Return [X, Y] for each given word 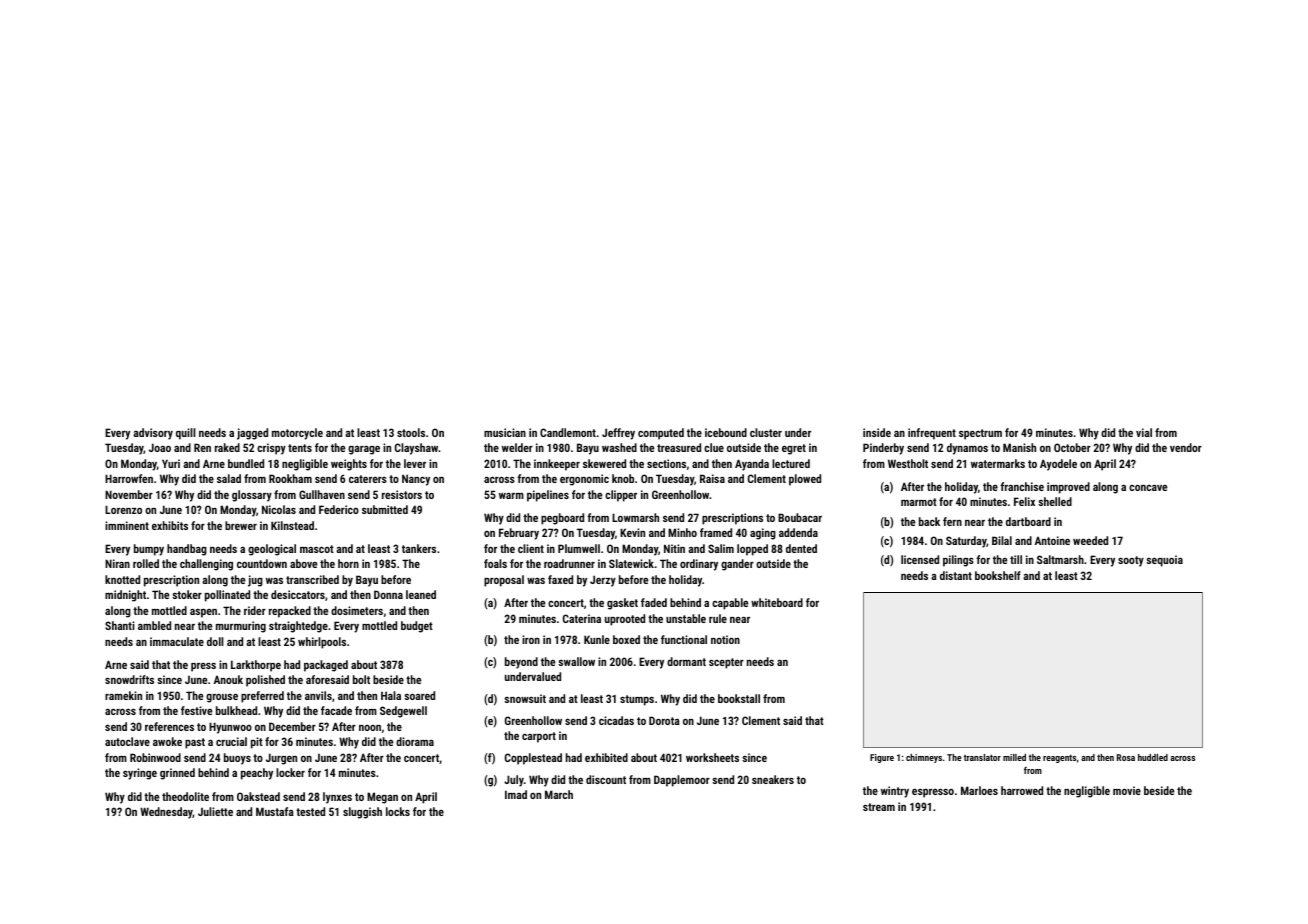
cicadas [616, 720]
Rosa [1126, 757]
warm [511, 496]
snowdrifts [129, 679]
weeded [1090, 540]
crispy [271, 449]
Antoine [1052, 540]
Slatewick [631, 563]
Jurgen [281, 759]
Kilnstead [292, 525]
